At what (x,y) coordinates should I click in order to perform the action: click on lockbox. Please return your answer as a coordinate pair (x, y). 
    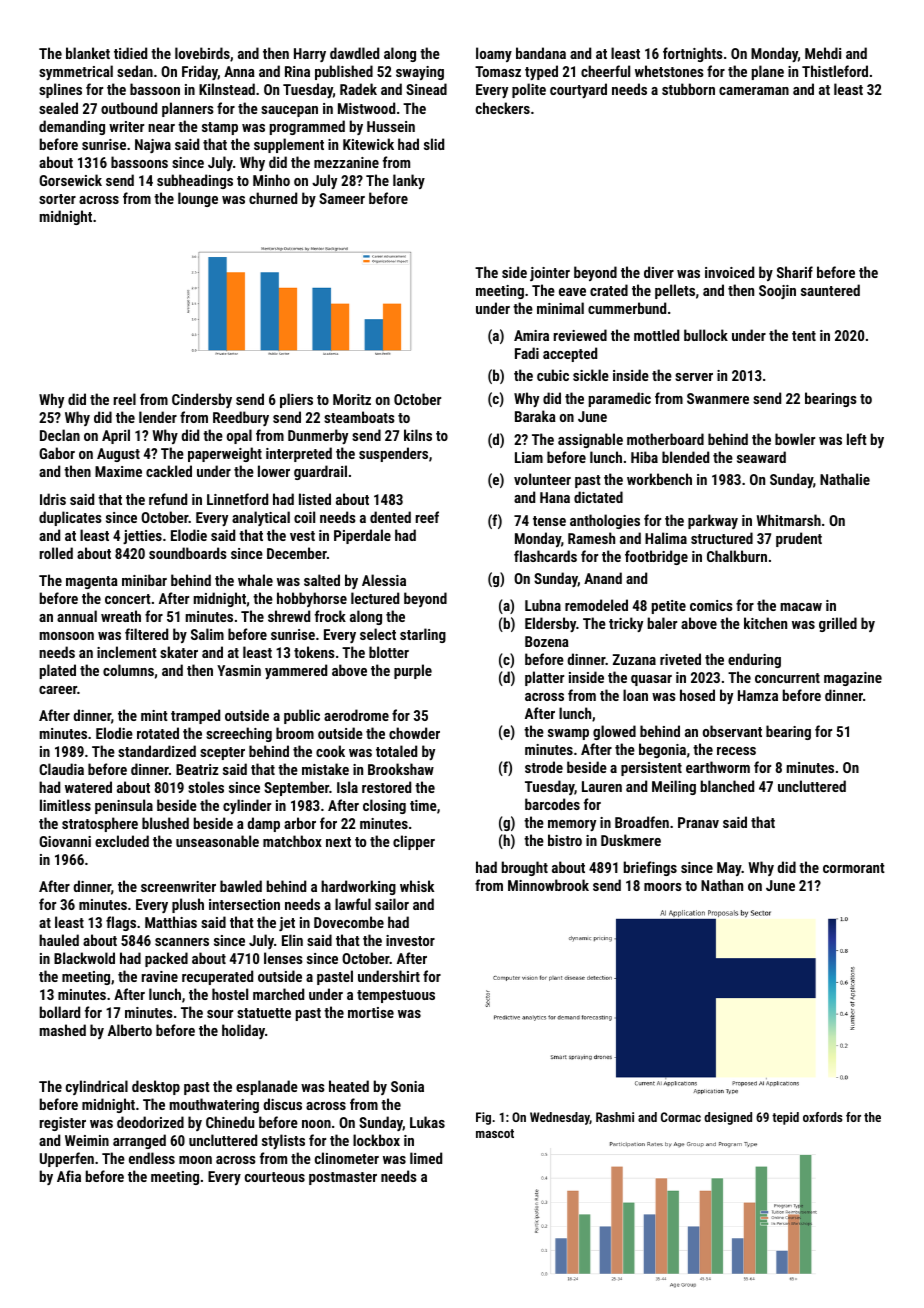
    Looking at the image, I should click on (376, 1140).
